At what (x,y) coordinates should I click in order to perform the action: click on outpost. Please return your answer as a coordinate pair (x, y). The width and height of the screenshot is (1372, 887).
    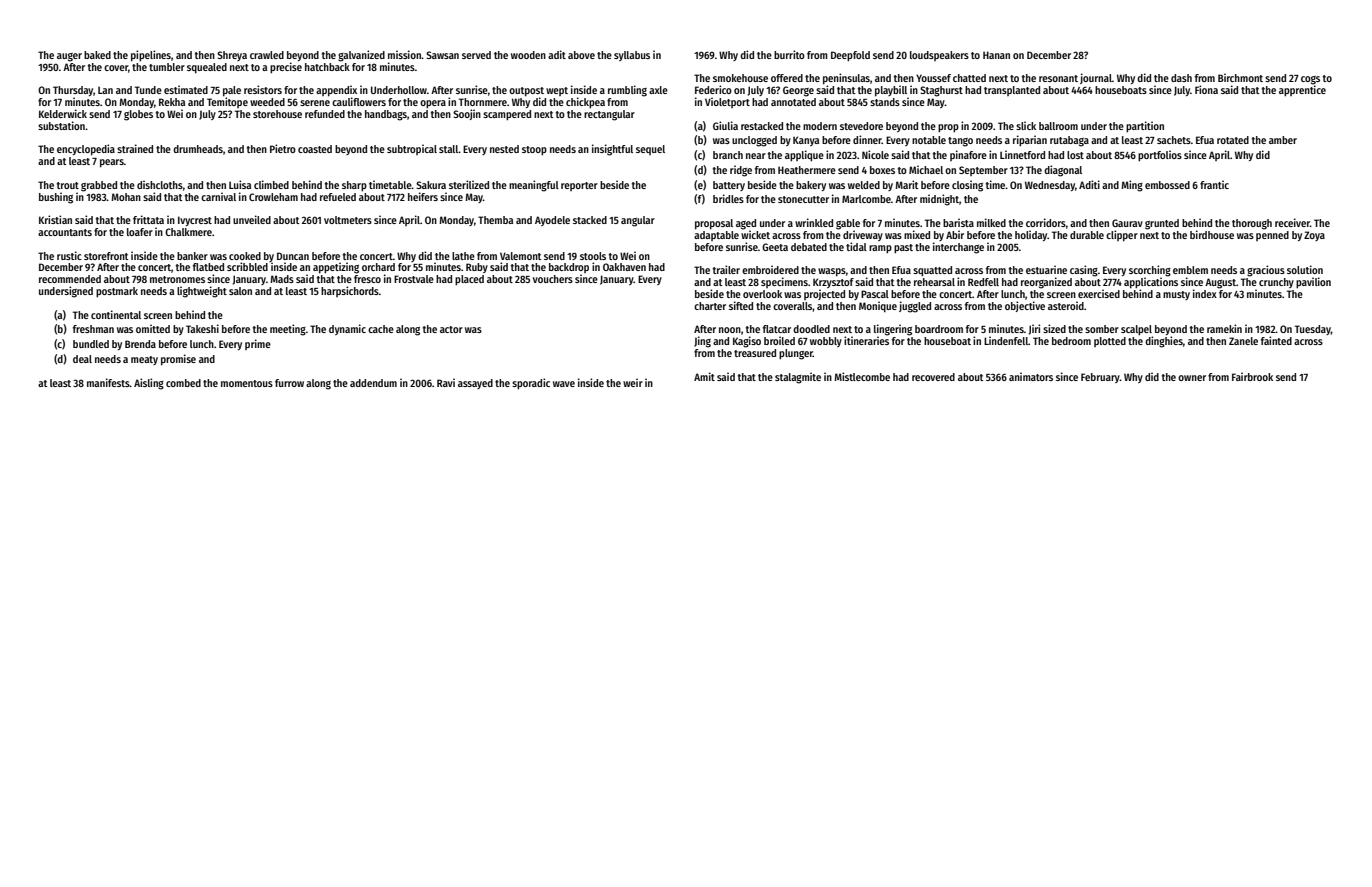
    Looking at the image, I should click on (526, 92).
